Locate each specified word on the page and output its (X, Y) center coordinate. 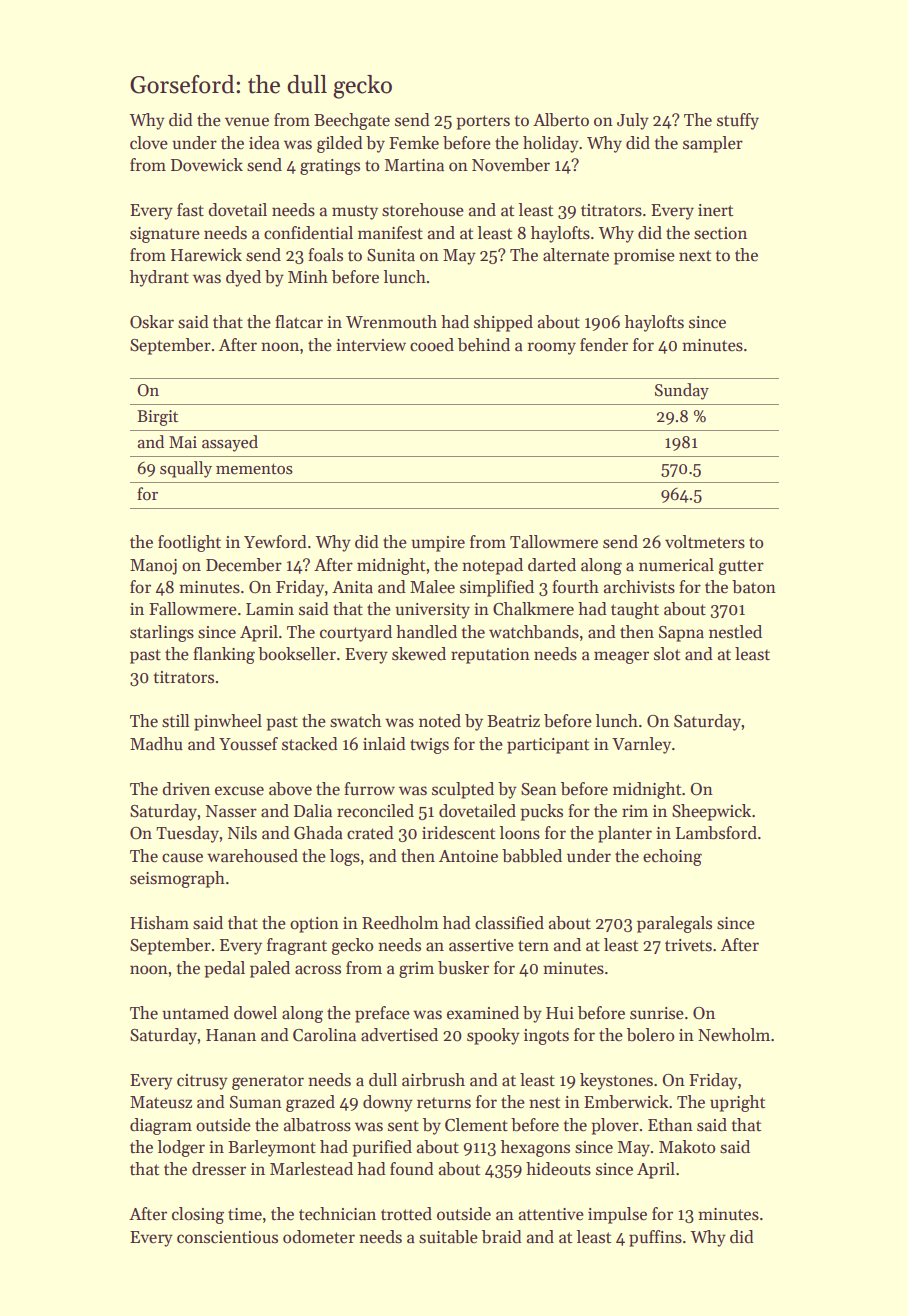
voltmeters (705, 542)
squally (186, 469)
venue (247, 122)
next (695, 256)
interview (371, 345)
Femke (414, 143)
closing (198, 1215)
